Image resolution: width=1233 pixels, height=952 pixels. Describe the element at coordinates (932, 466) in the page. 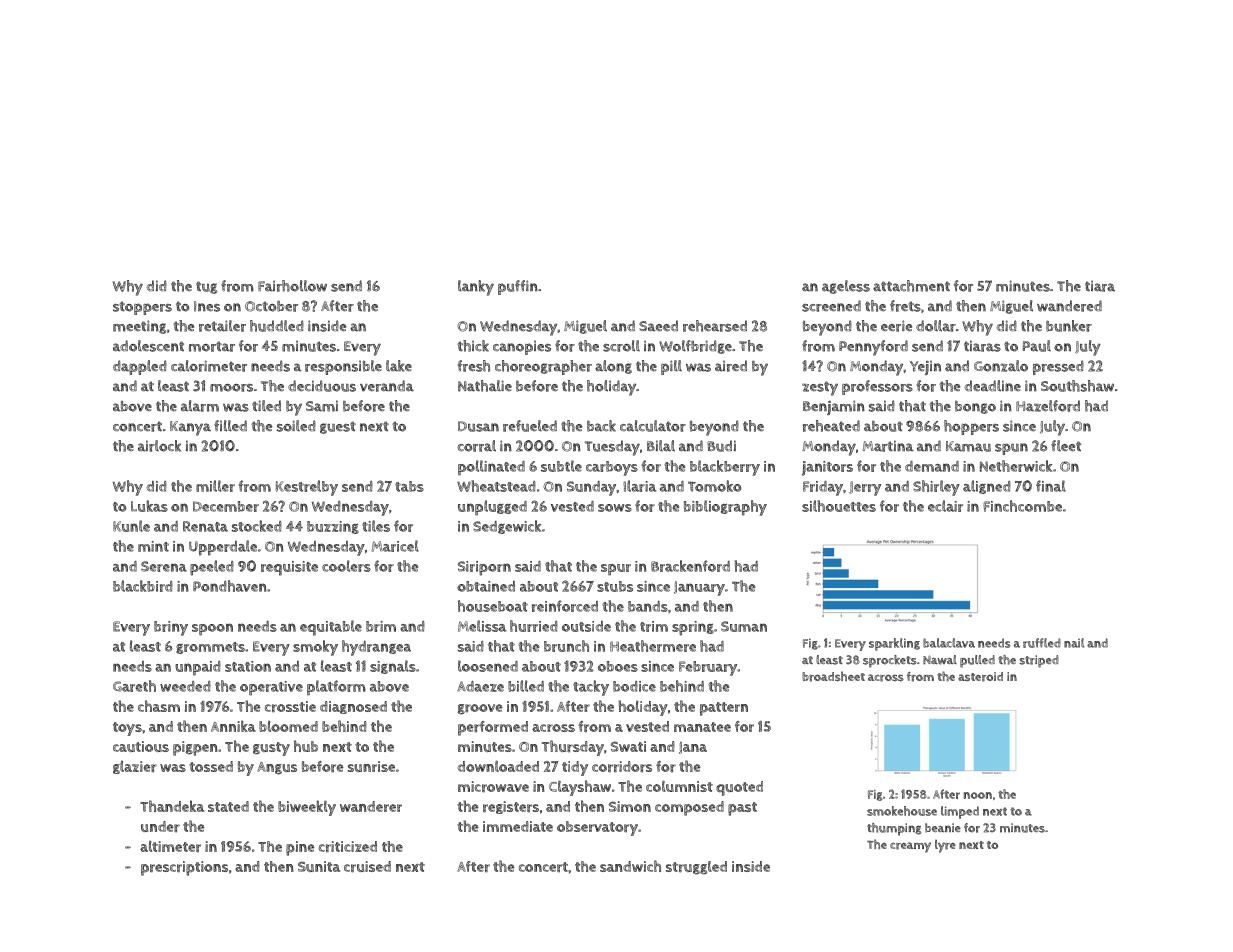

I see `demand` at that location.
